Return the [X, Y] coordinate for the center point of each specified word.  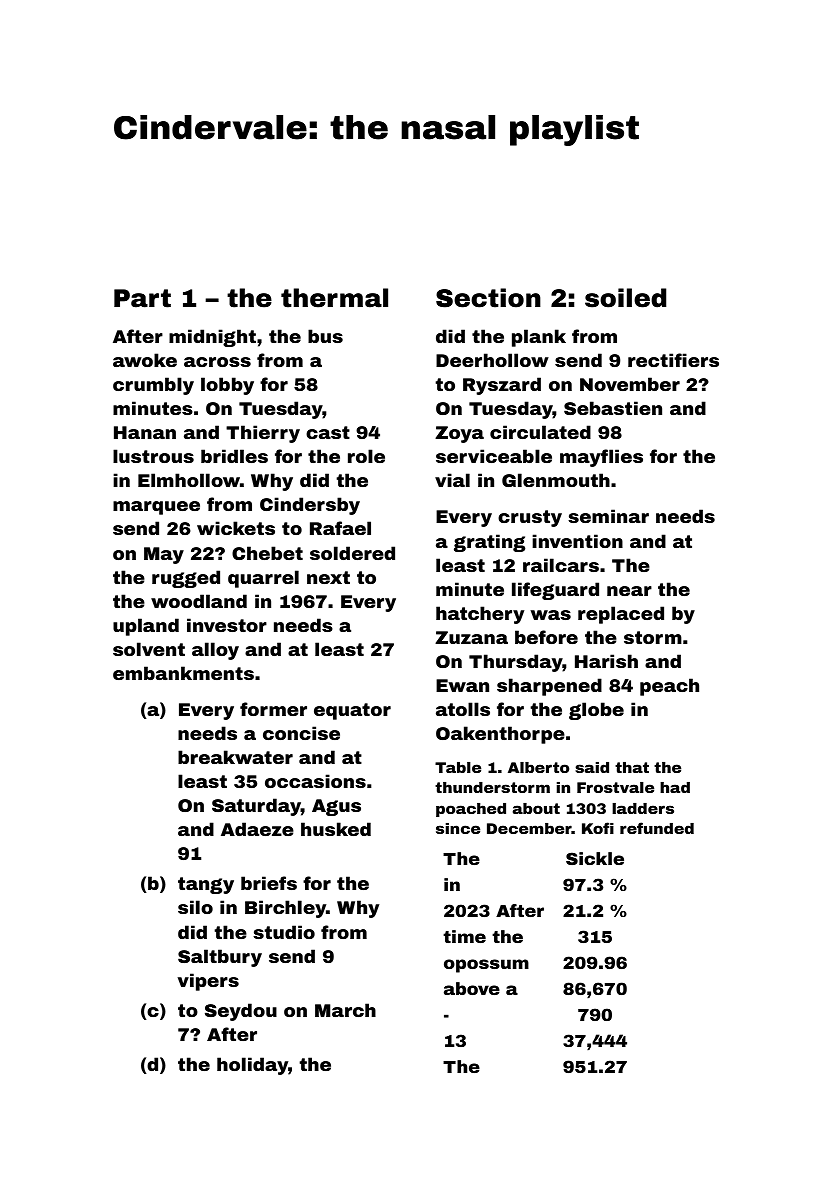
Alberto [538, 767]
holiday [252, 1066]
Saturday [256, 807]
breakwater [235, 757]
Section [488, 298]
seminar [608, 516]
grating [489, 543]
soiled [625, 298]
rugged [186, 579]
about [536, 808]
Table [458, 767]
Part [142, 298]
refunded [657, 828]
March [345, 1010]
